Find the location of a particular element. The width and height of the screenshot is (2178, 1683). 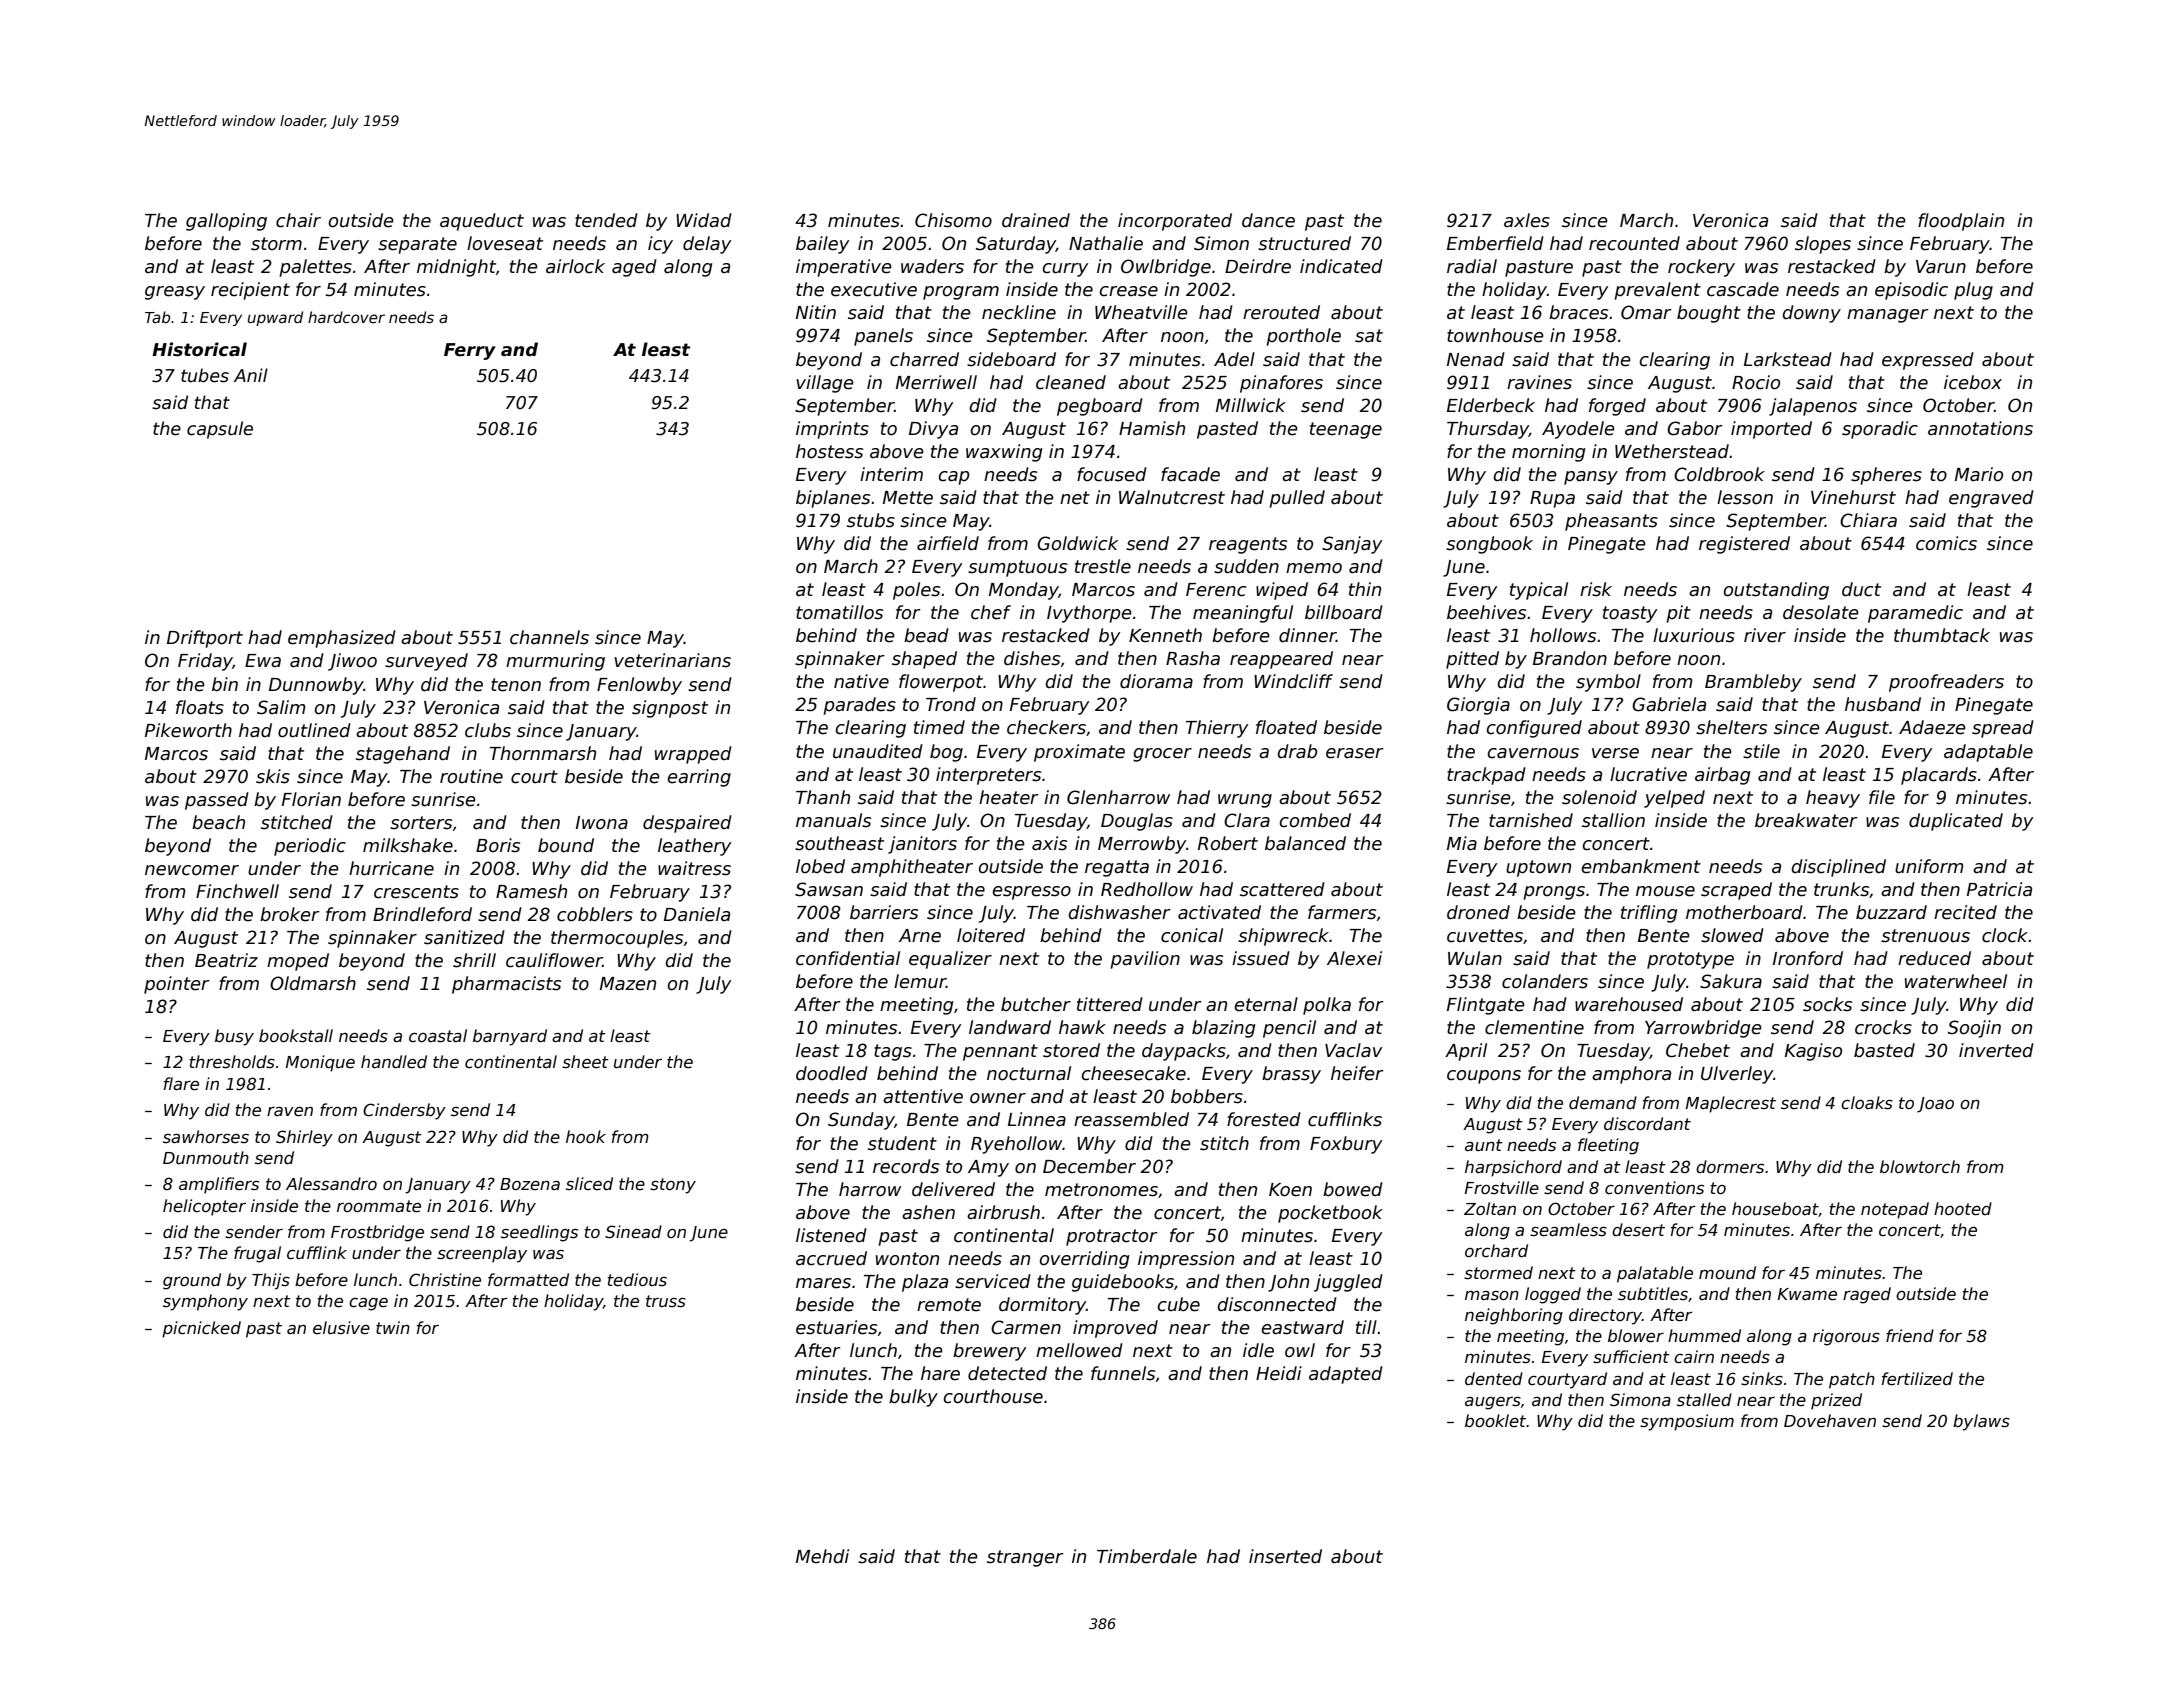

breakwater is located at coordinates (1806, 820).
